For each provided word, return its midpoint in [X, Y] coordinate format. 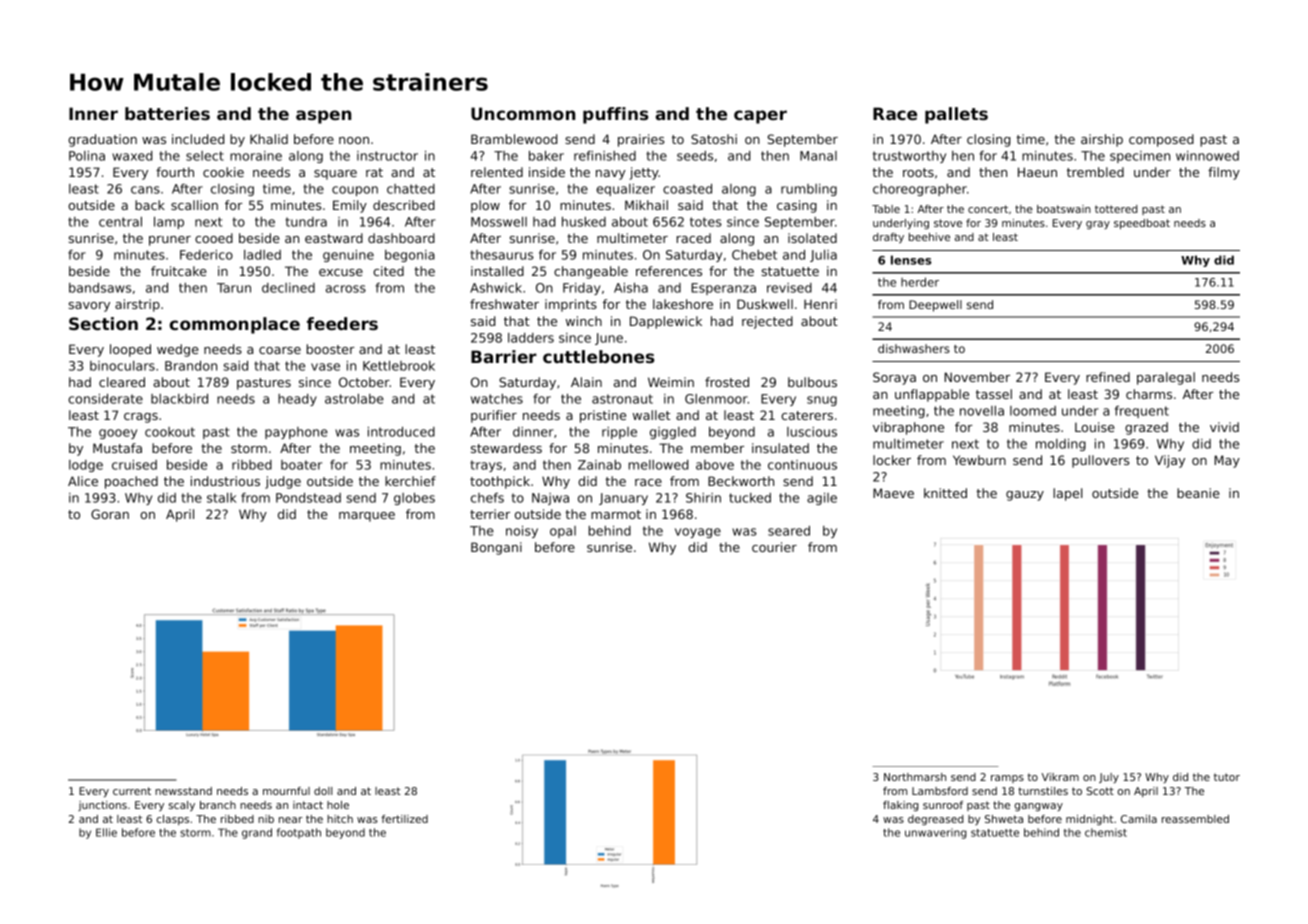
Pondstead [308, 498]
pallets [956, 115]
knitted [945, 493]
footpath [299, 833]
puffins [615, 115]
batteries [167, 113]
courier [774, 547]
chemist [1106, 832]
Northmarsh [915, 777]
